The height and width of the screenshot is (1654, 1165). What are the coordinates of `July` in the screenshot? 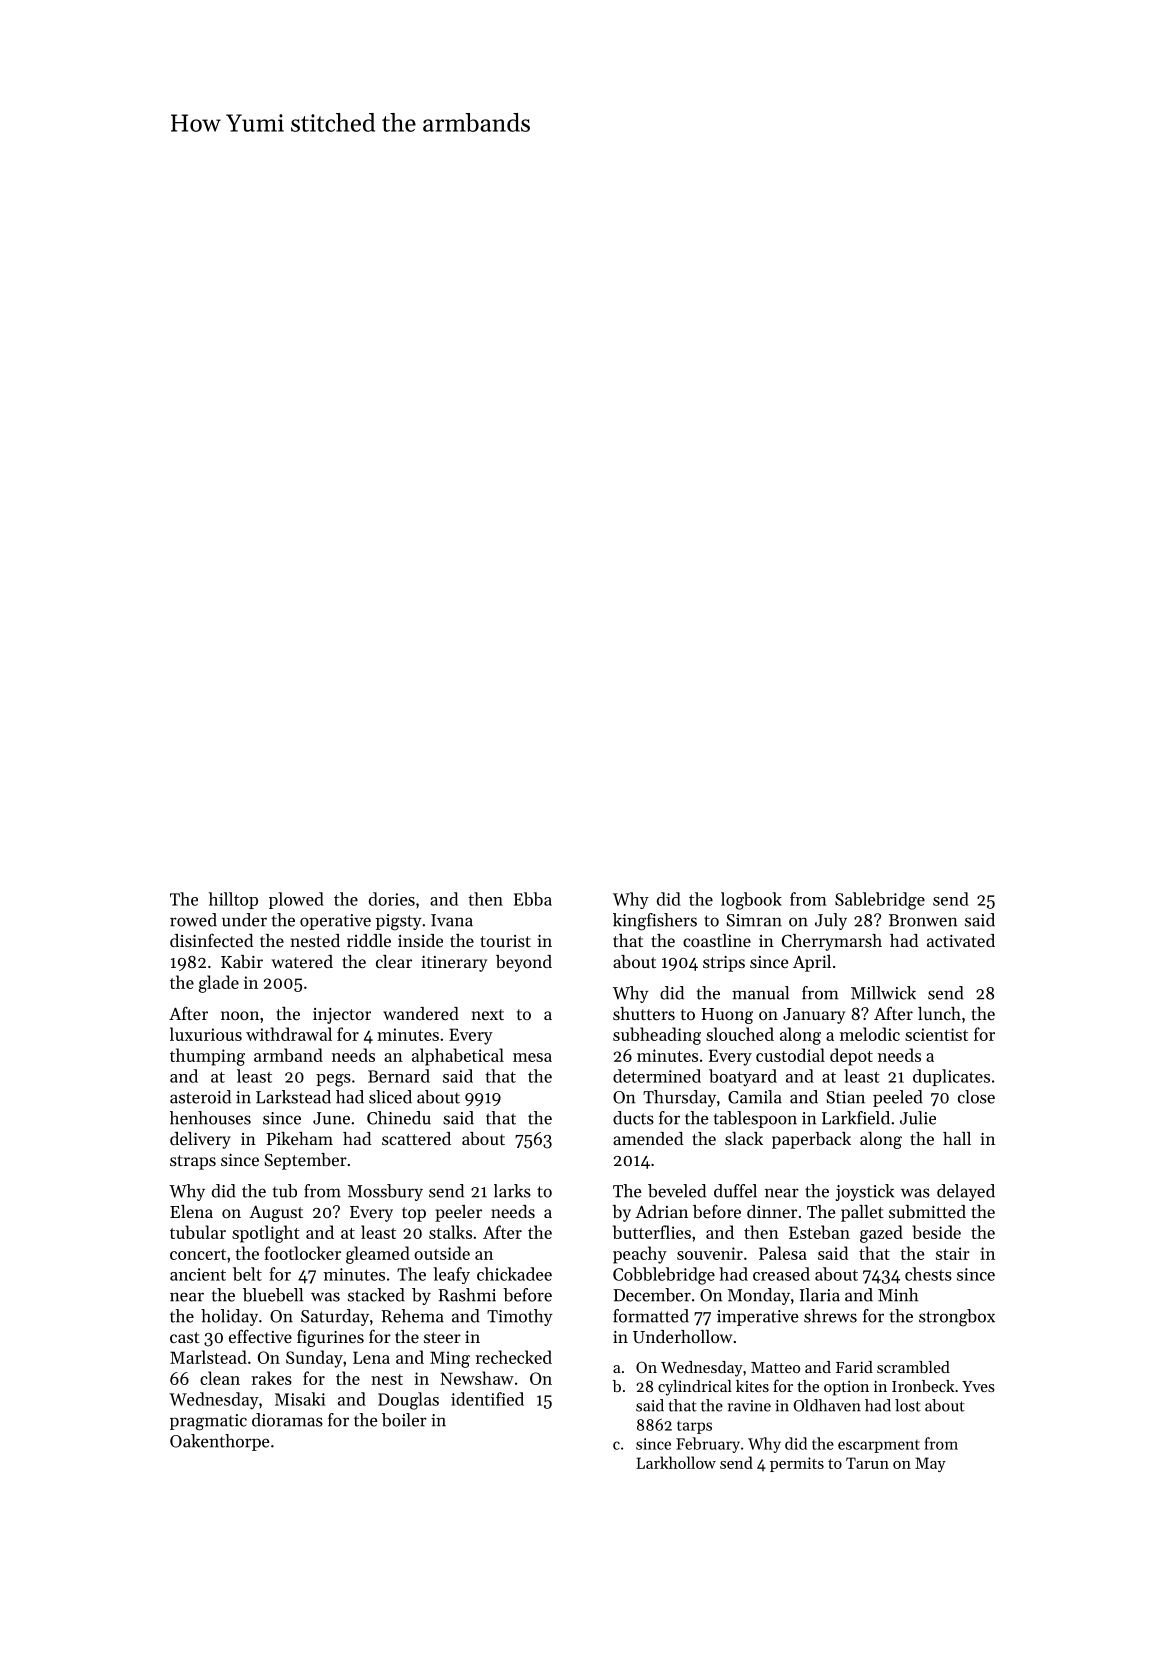 It's located at (831, 921).
